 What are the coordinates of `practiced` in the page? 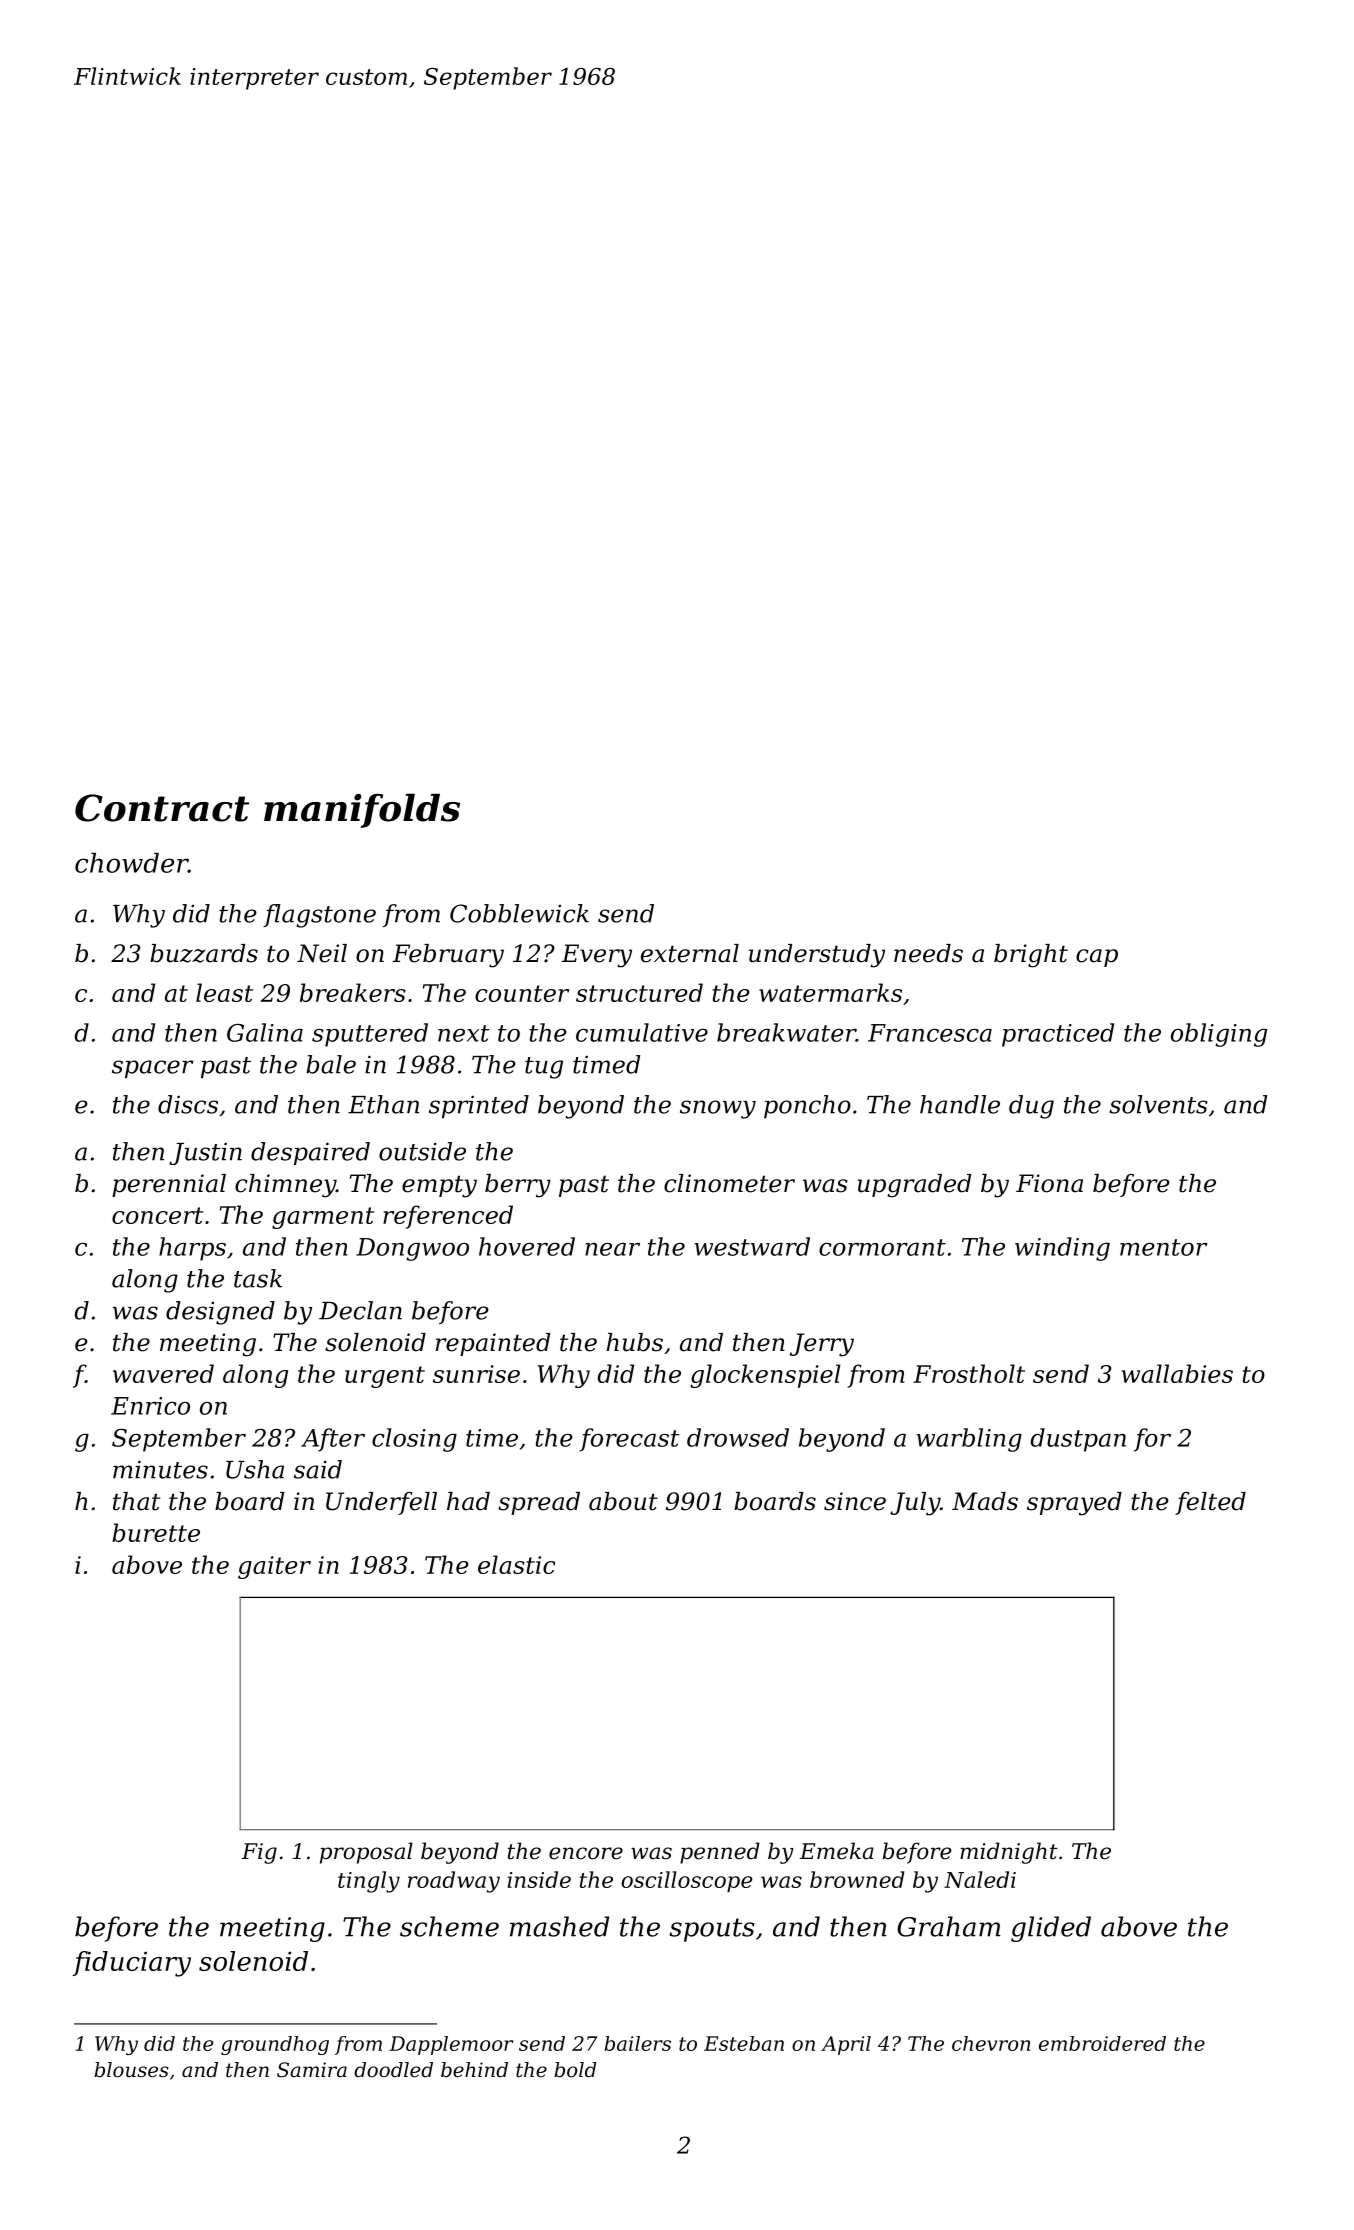 It's located at (1058, 1035).
